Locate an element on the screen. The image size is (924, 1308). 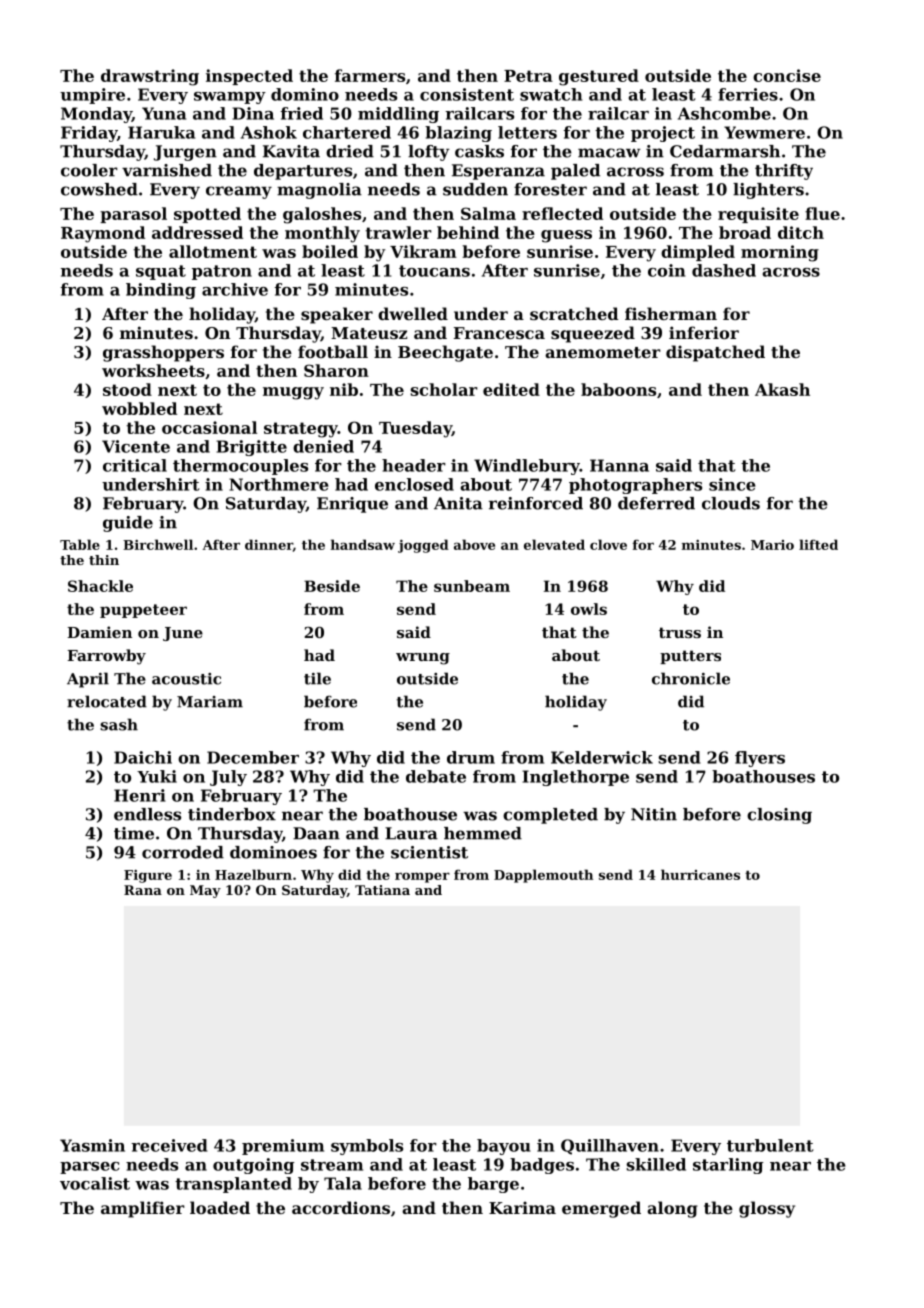
lifted is located at coordinates (818, 544).
